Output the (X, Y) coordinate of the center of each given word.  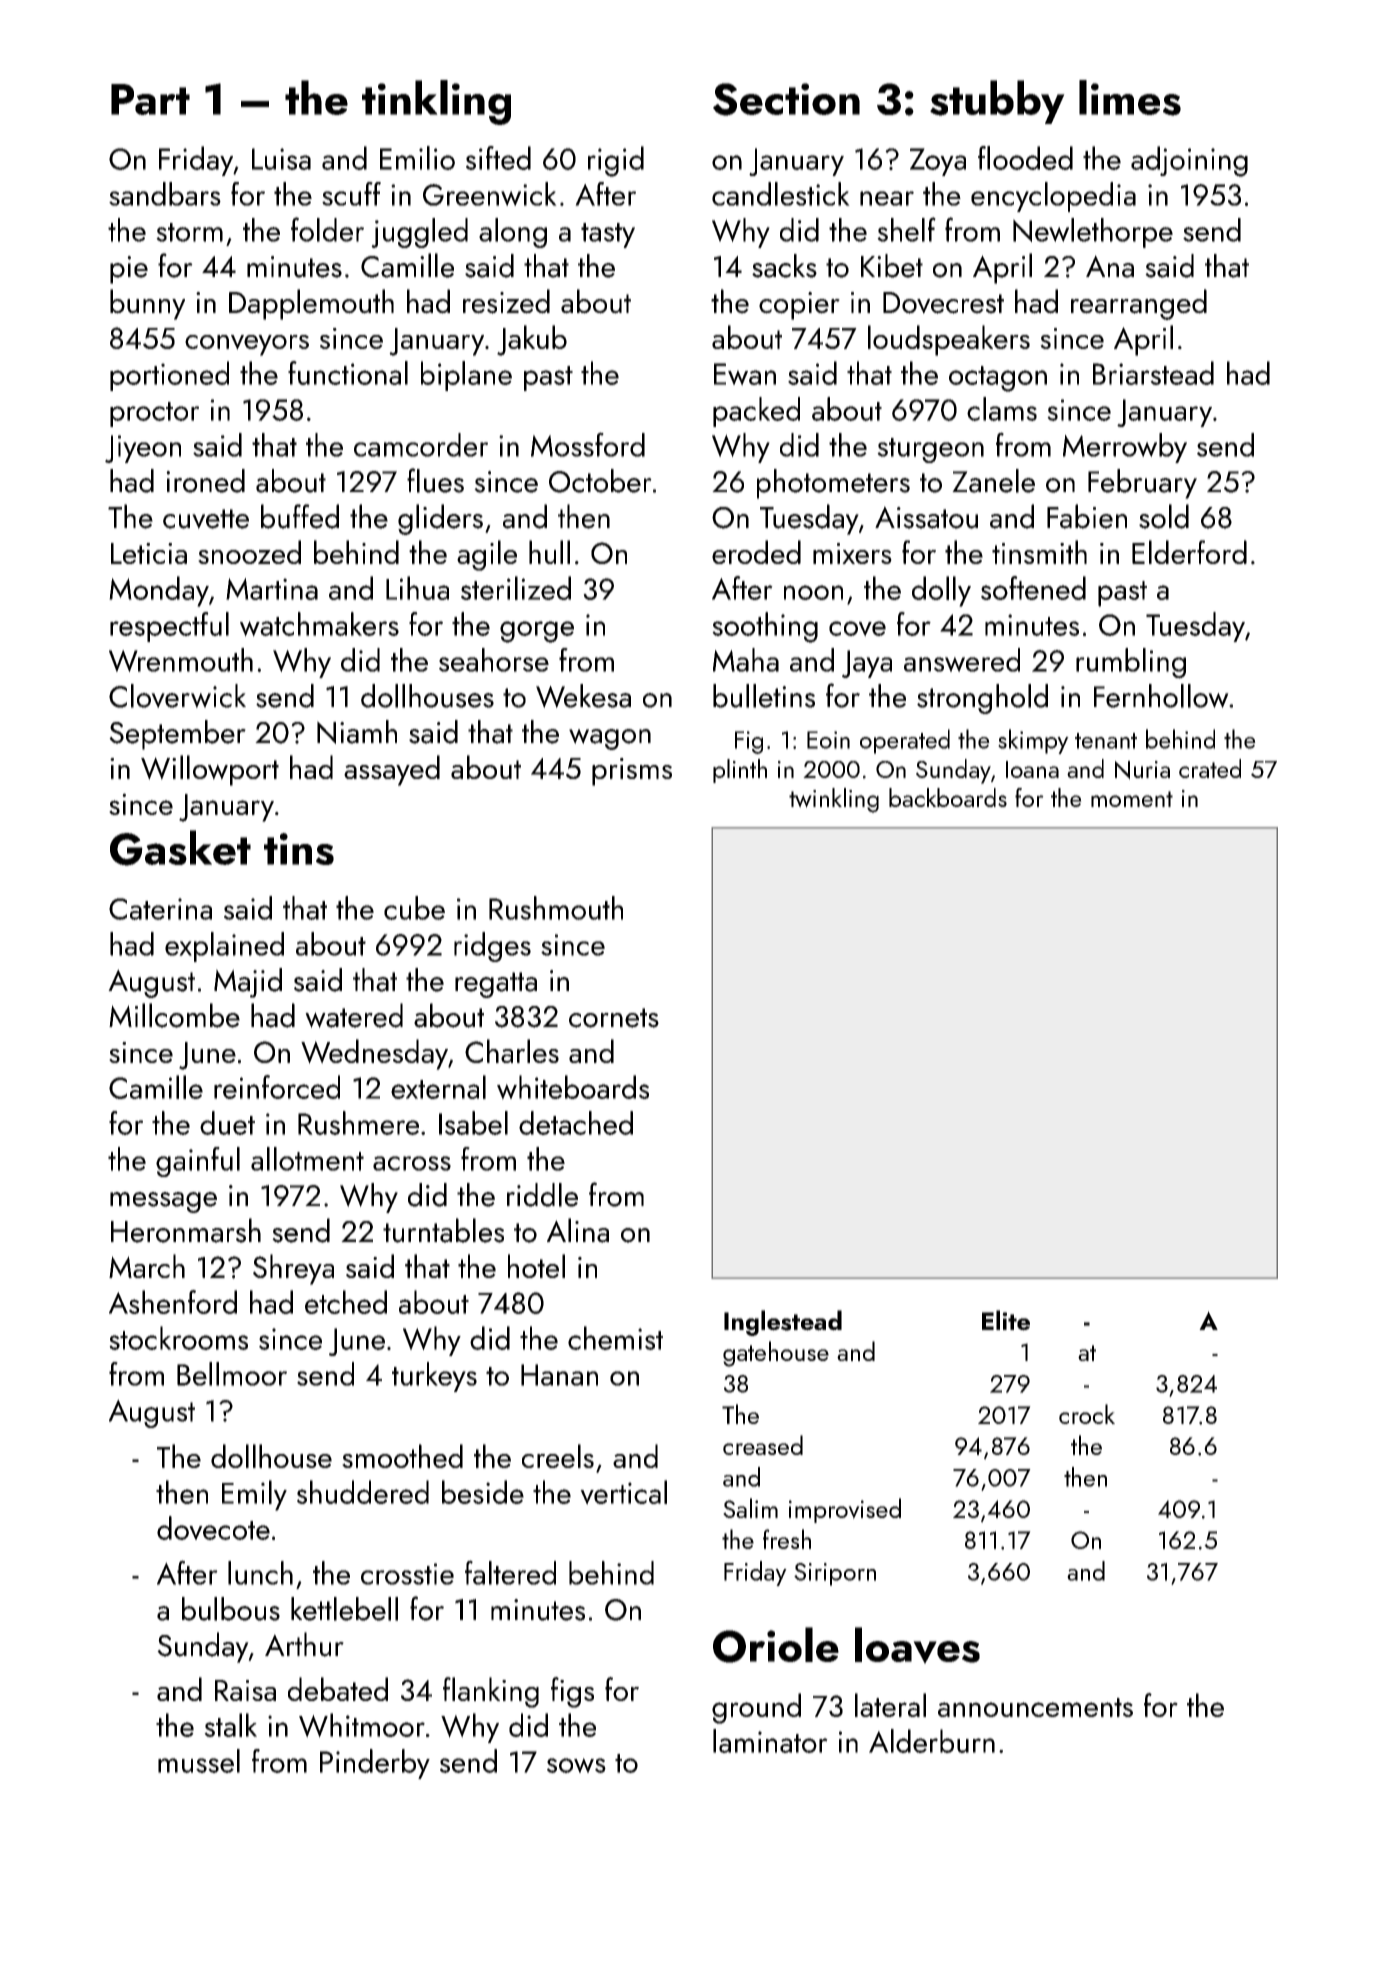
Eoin (828, 740)
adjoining (1189, 161)
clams (1002, 409)
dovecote (213, 1528)
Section (786, 99)
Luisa (281, 159)
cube (414, 908)
